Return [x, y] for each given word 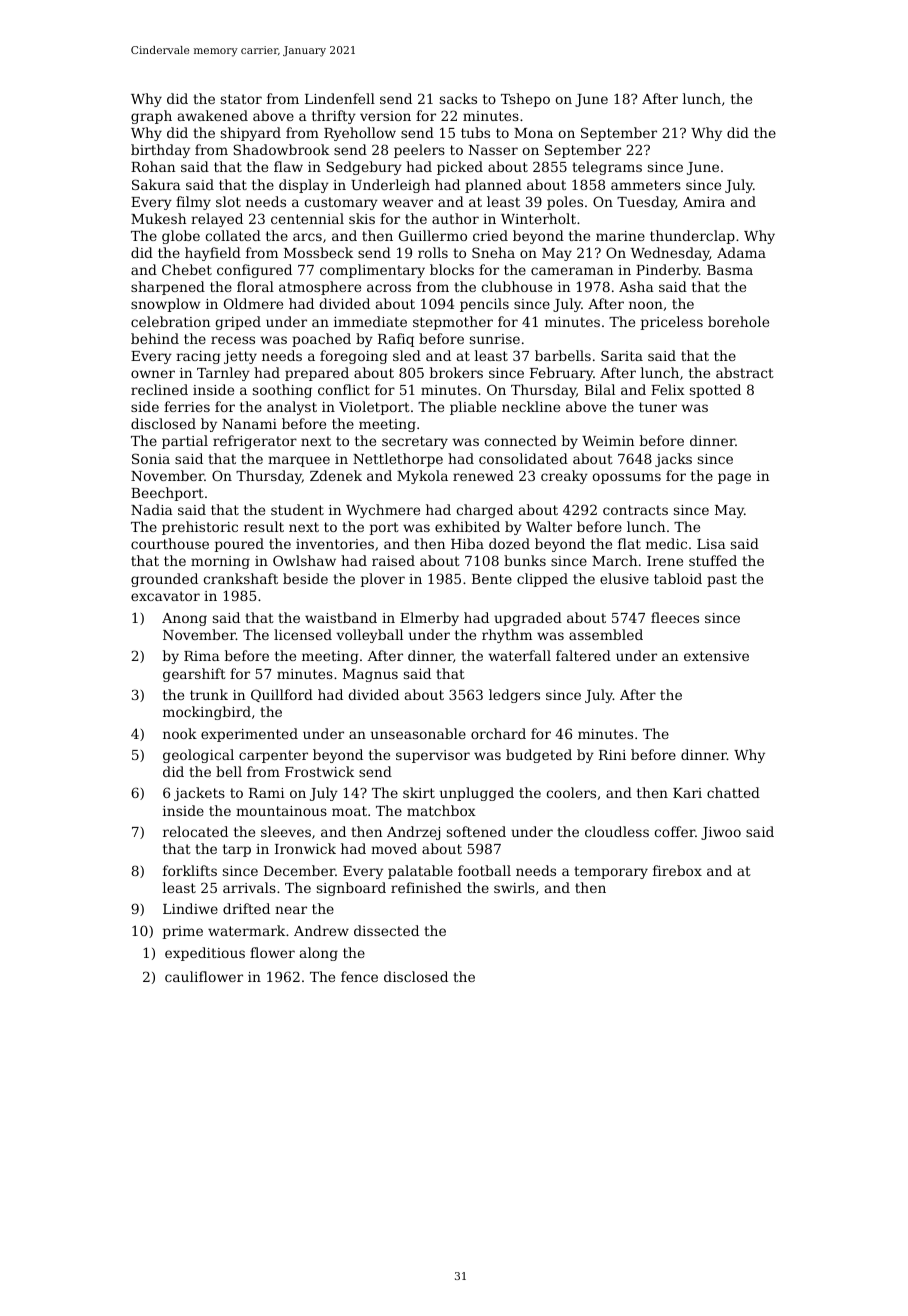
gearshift [194, 675]
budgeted [539, 756]
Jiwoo [721, 833]
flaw [288, 166]
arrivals [249, 887]
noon [646, 305]
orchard [498, 733]
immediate [370, 321]
